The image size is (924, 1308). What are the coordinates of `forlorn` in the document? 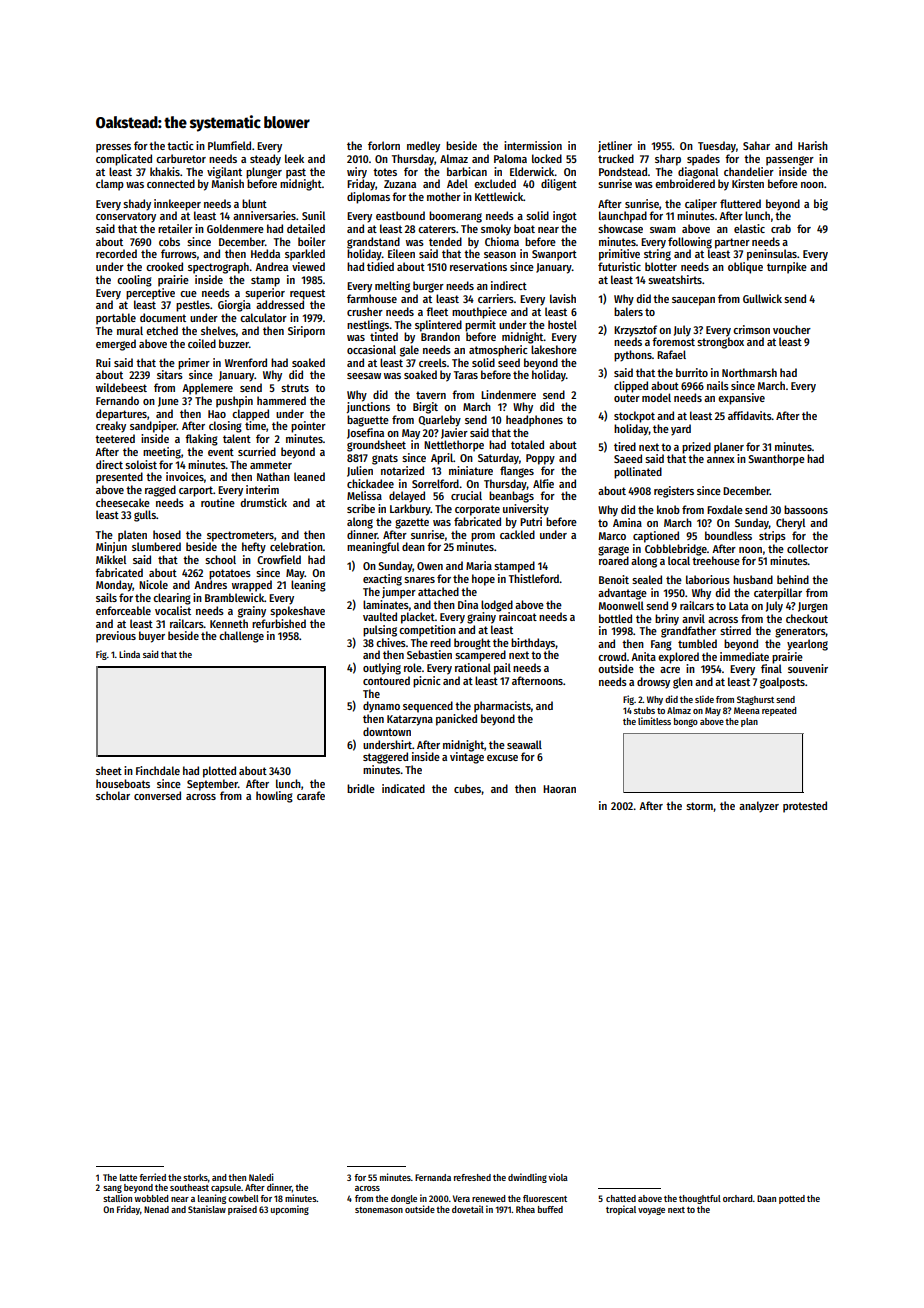 It's located at (384, 145).
